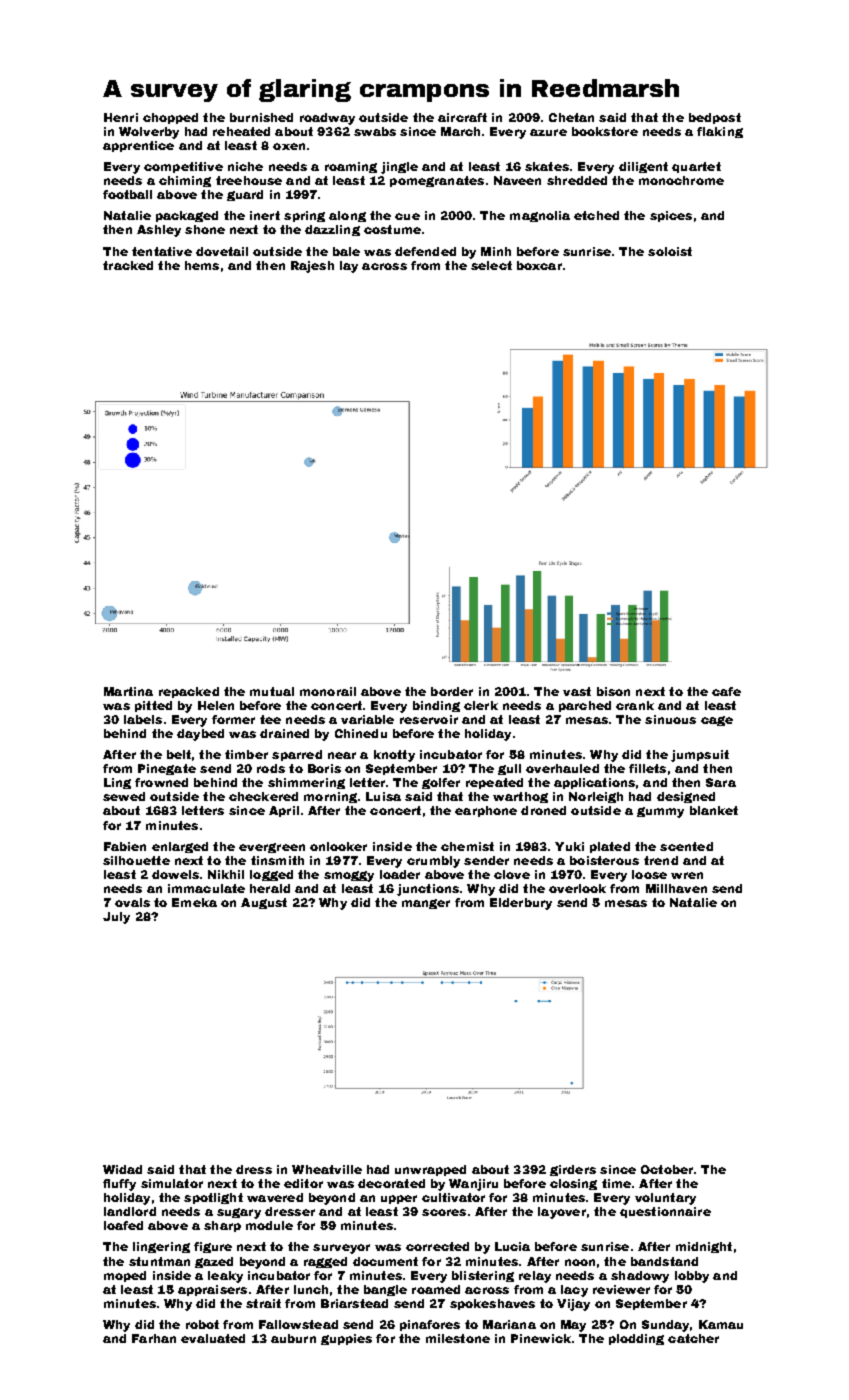  I want to click on moped, so click(125, 1276).
